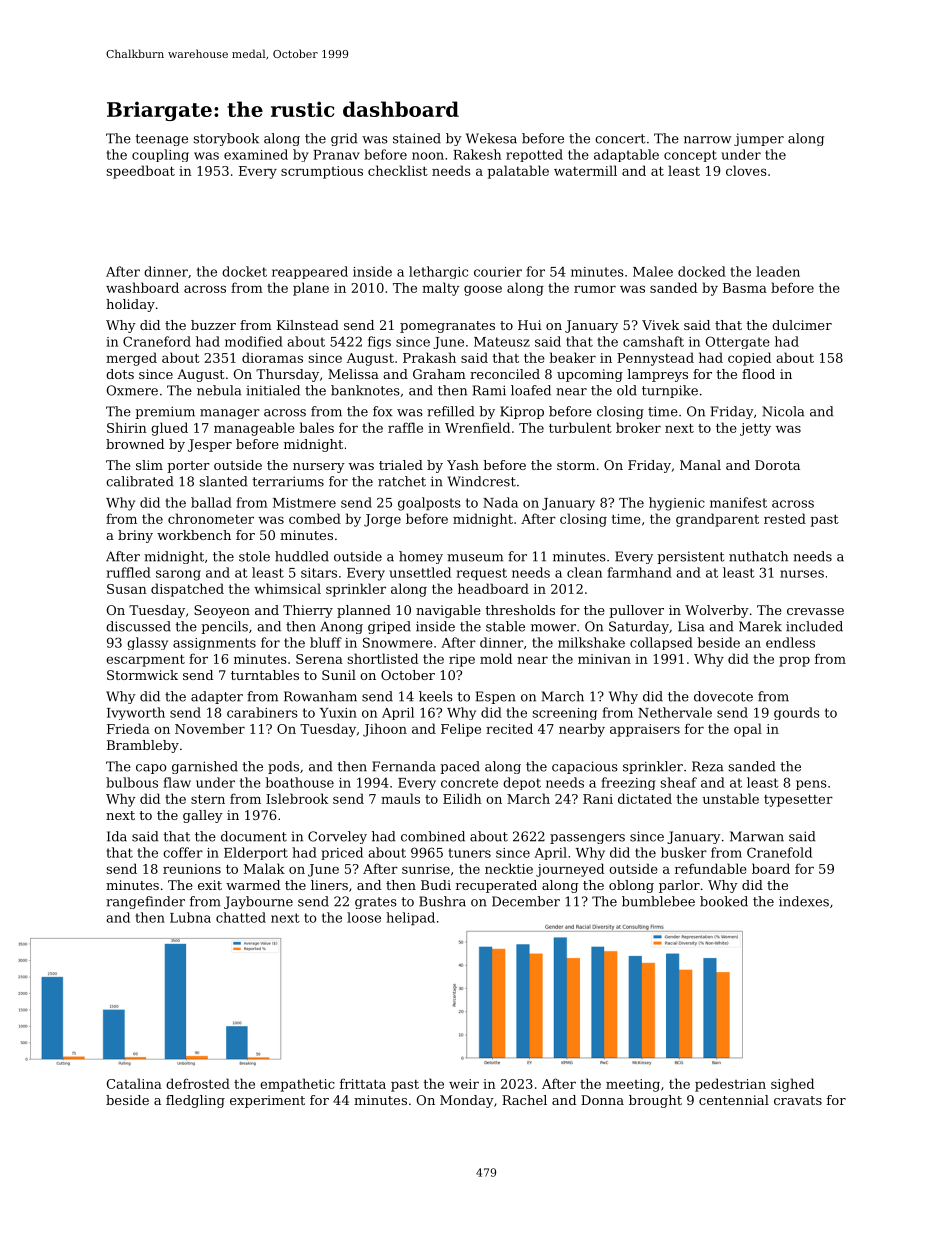 The height and width of the page is (1233, 952). Describe the element at coordinates (524, 1100) in the page. I see `Rachel` at that location.
